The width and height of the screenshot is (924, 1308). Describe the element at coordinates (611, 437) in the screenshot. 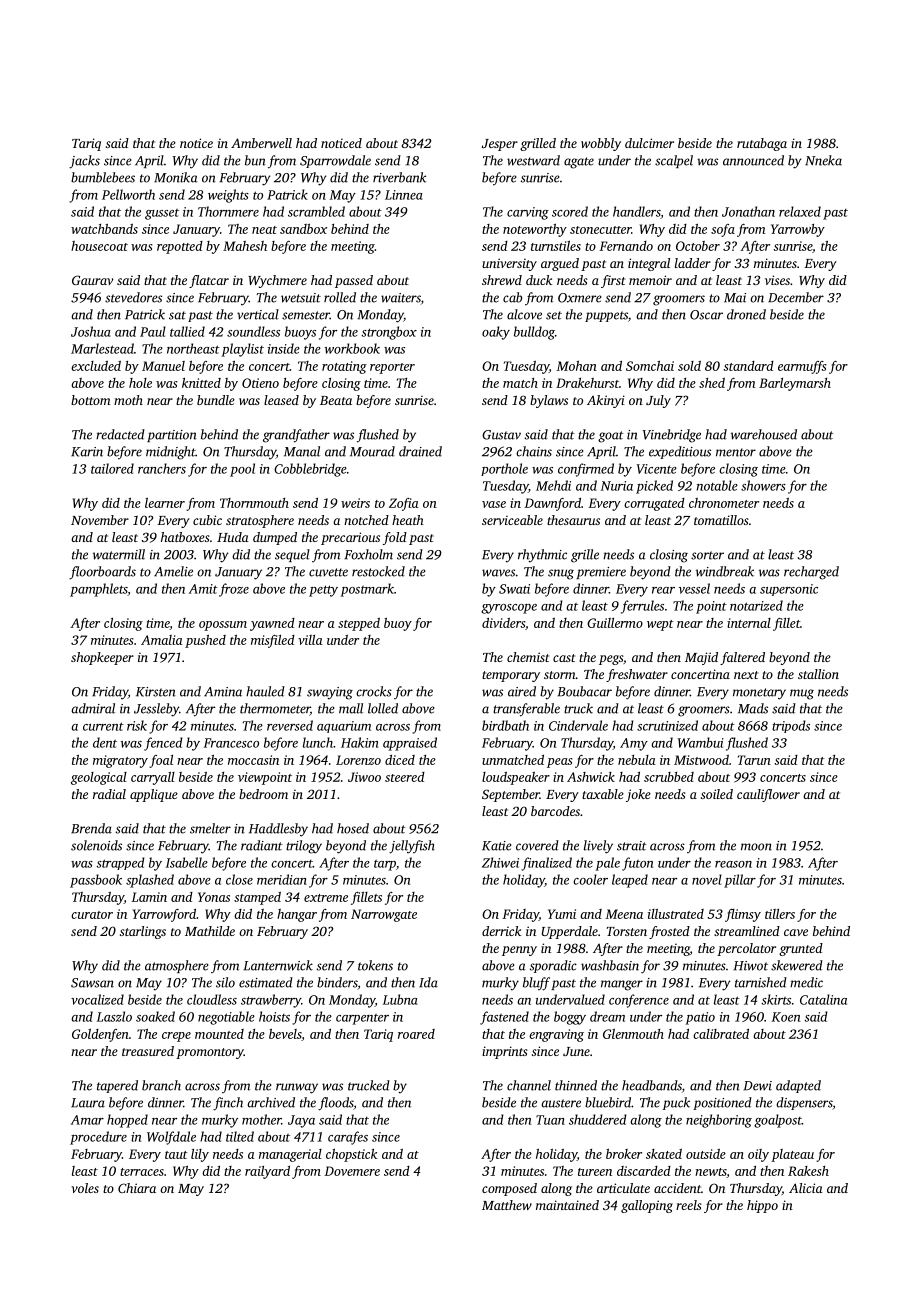

I see `goat` at that location.
